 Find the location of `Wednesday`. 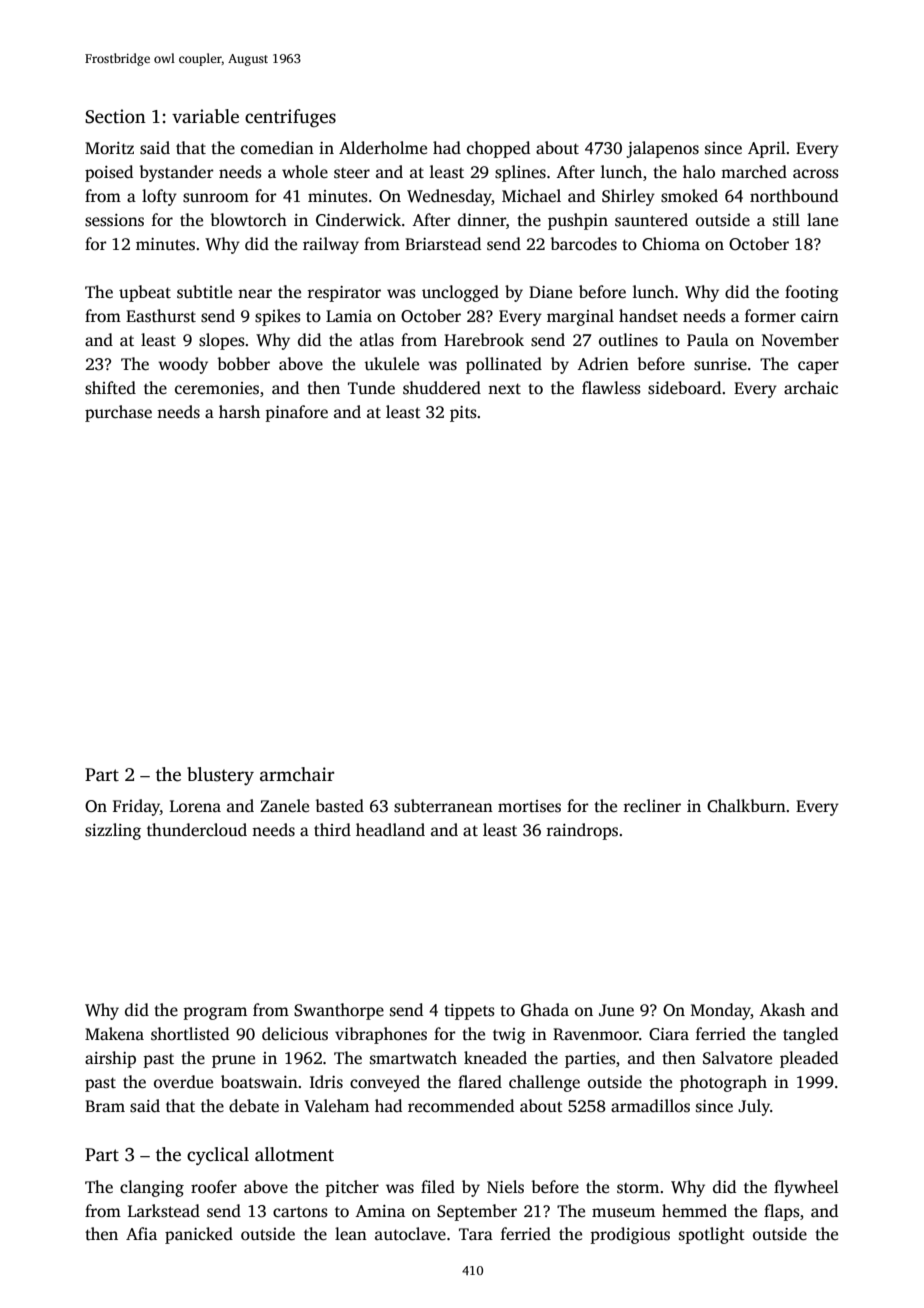

Wednesday is located at coordinates (449, 197).
